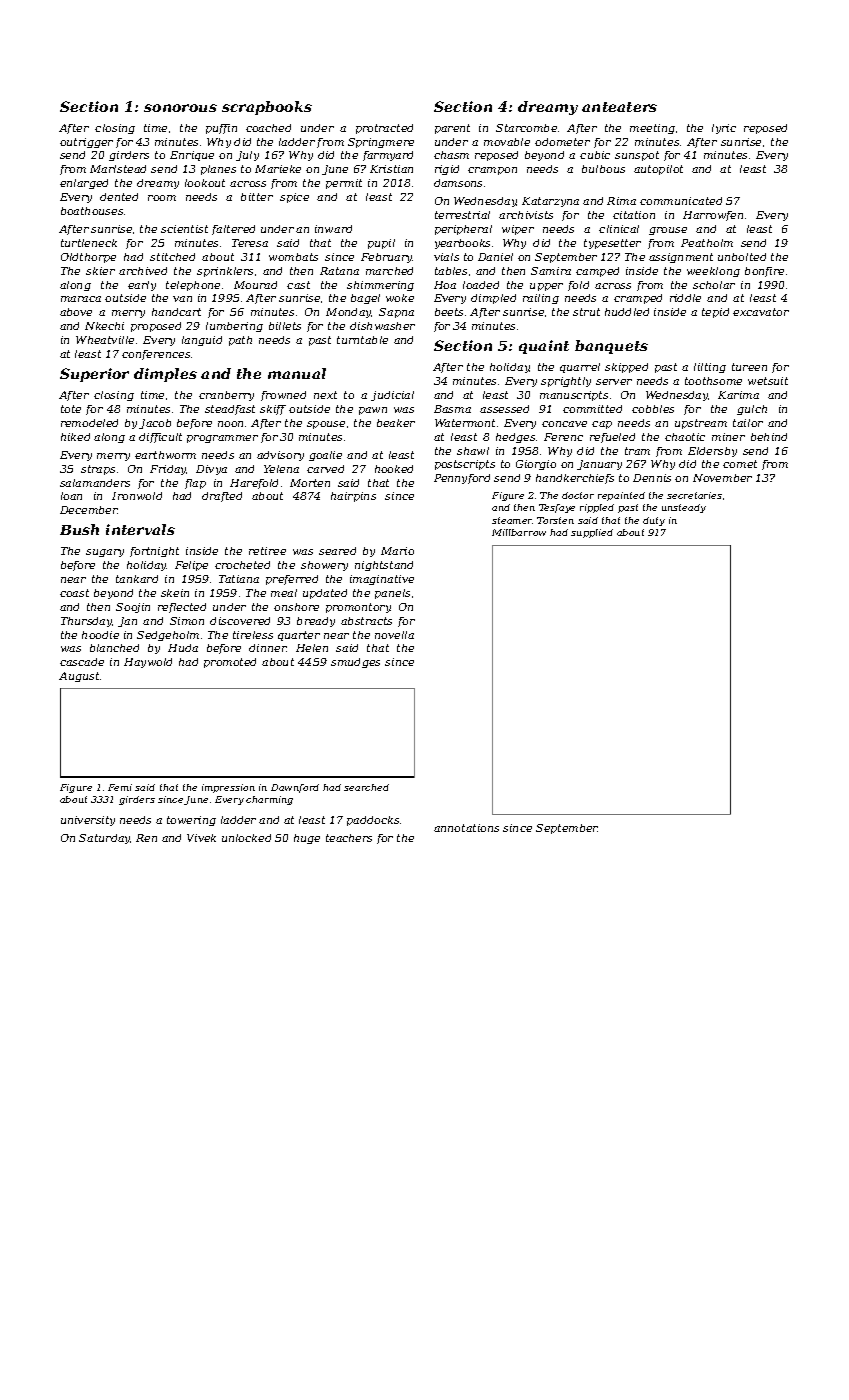 Image resolution: width=849 pixels, height=1400 pixels. I want to click on towering, so click(191, 821).
